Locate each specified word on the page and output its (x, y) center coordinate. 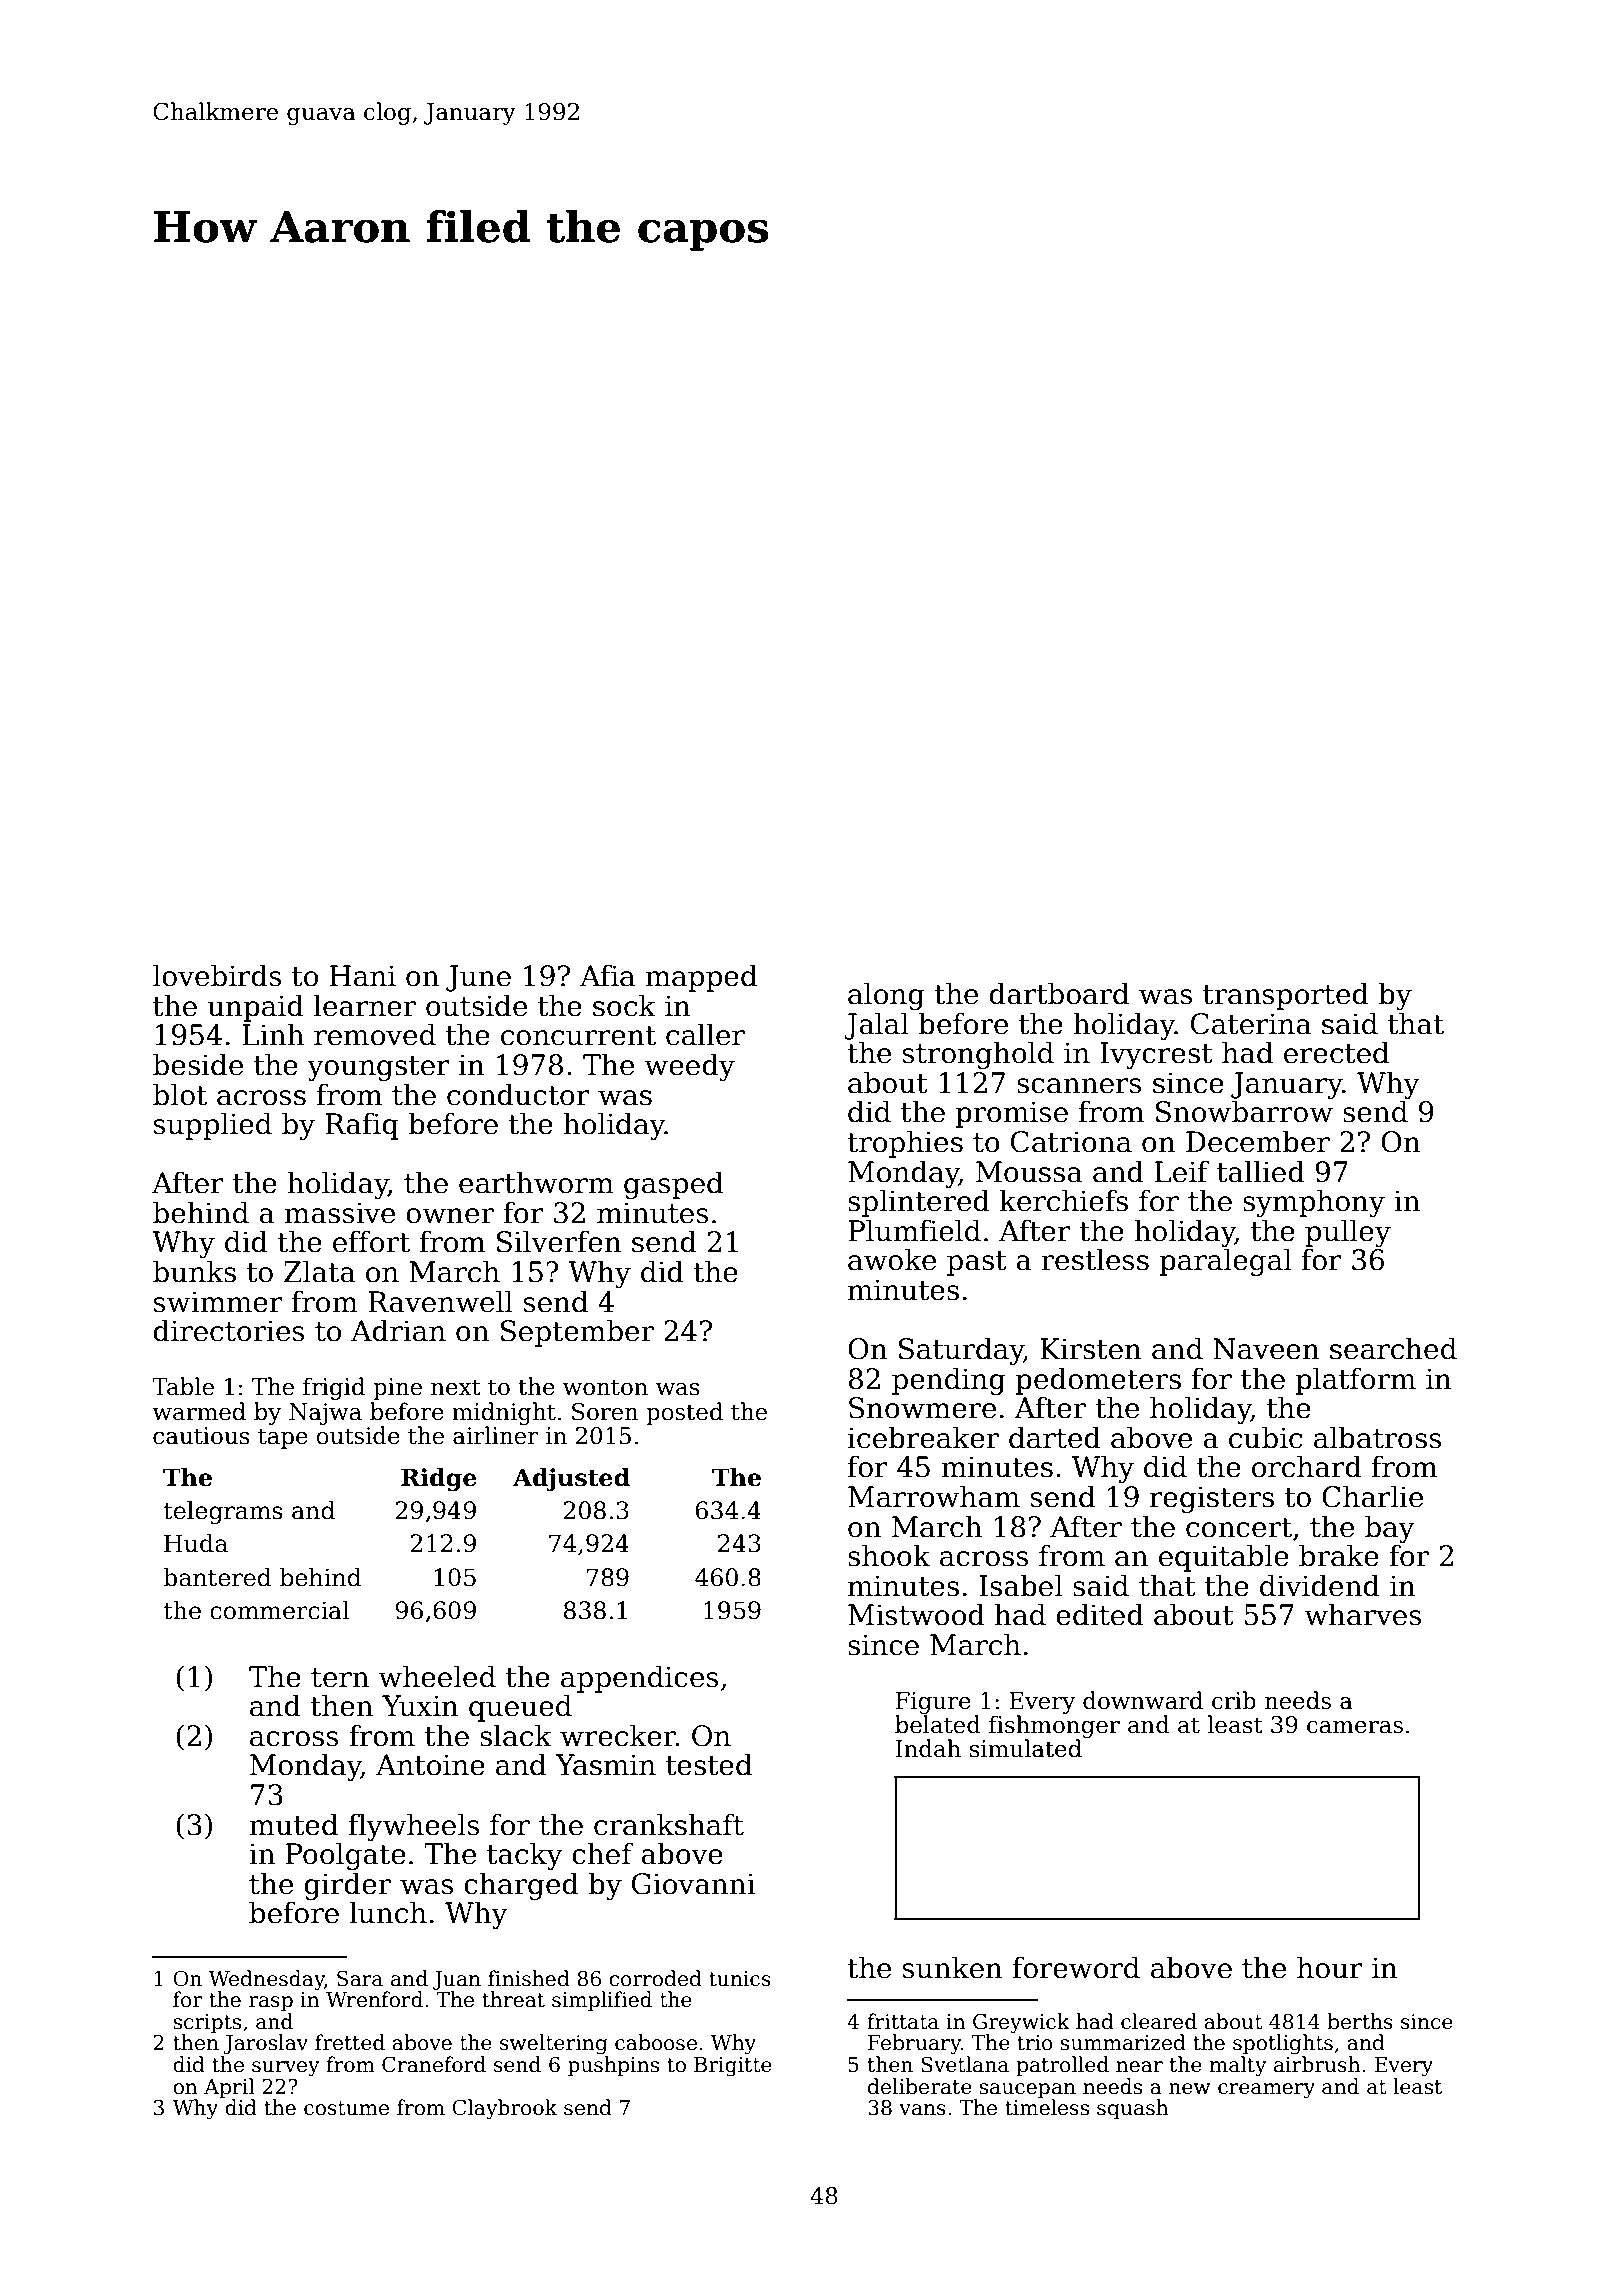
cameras (1355, 1727)
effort (371, 1241)
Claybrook (504, 2109)
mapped (701, 978)
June (478, 978)
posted (684, 1413)
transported (1286, 996)
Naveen (1266, 1349)
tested (709, 1764)
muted (293, 1824)
